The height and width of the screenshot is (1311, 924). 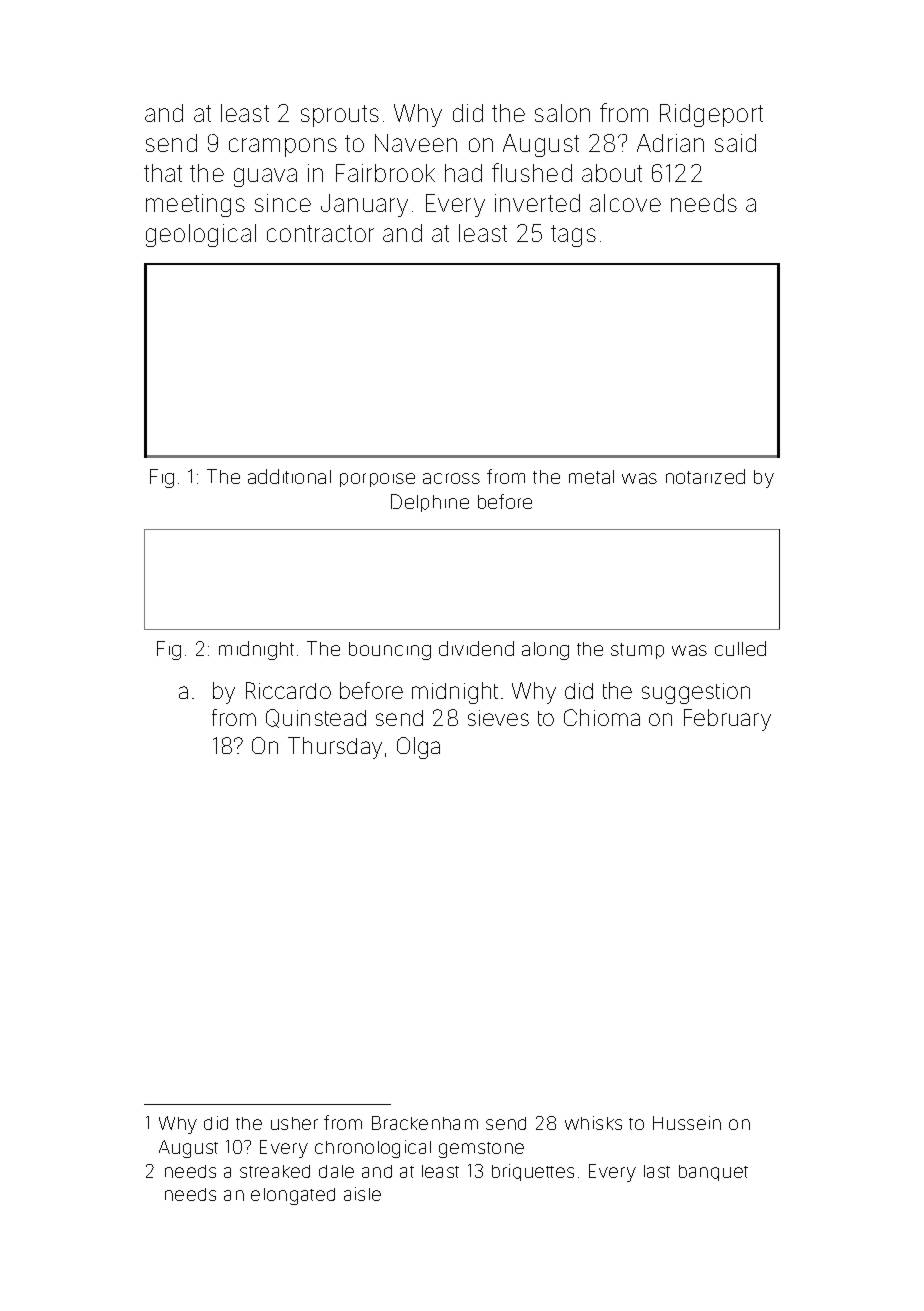 I want to click on streaked, so click(x=275, y=1171).
